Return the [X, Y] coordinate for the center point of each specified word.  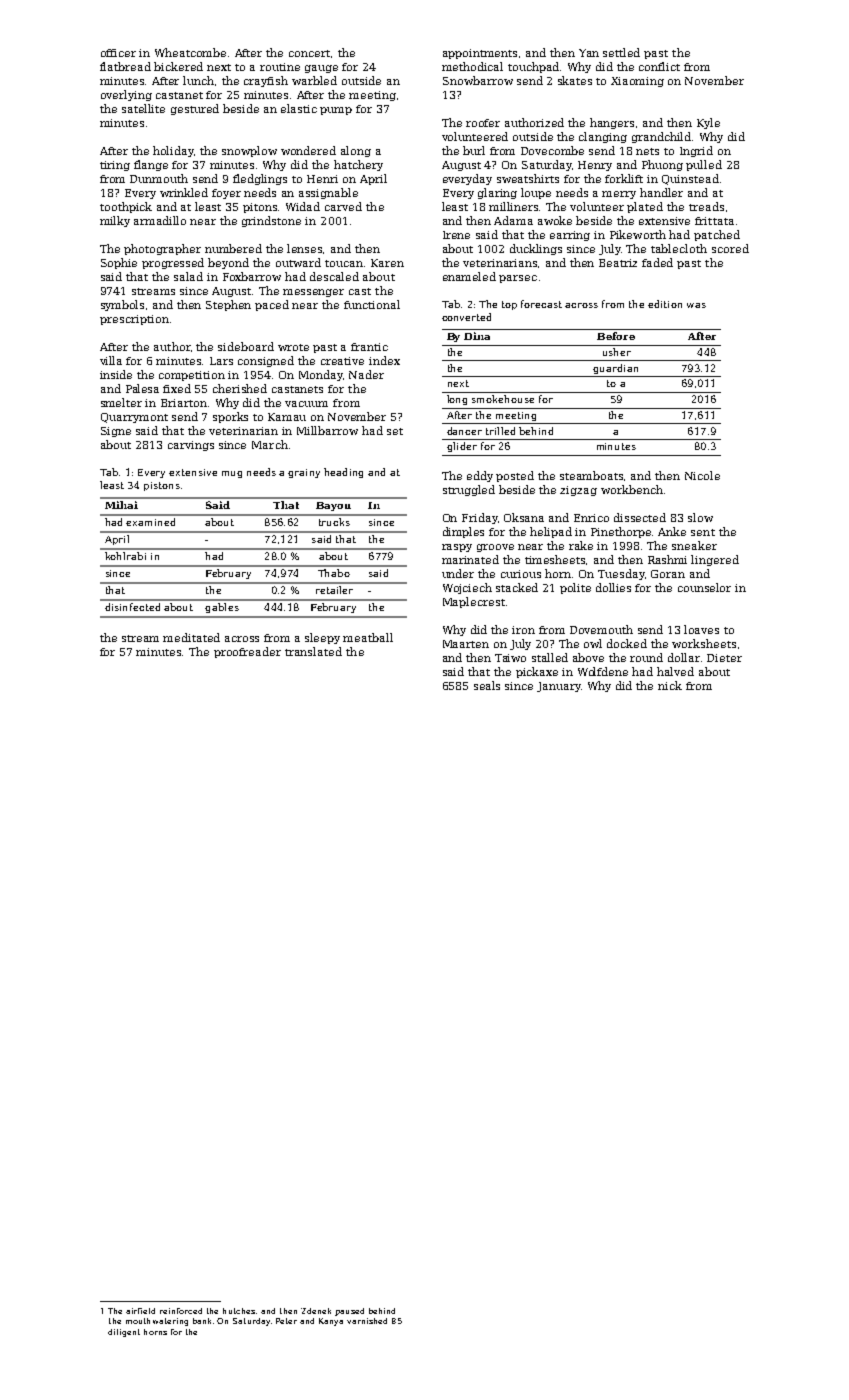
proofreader [247, 652]
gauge [321, 69]
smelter [121, 402]
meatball [368, 637]
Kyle [708, 123]
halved [675, 671]
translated [313, 651]
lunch [198, 80]
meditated [191, 637]
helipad [551, 532]
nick [670, 685]
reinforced [181, 1311]
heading [343, 473]
